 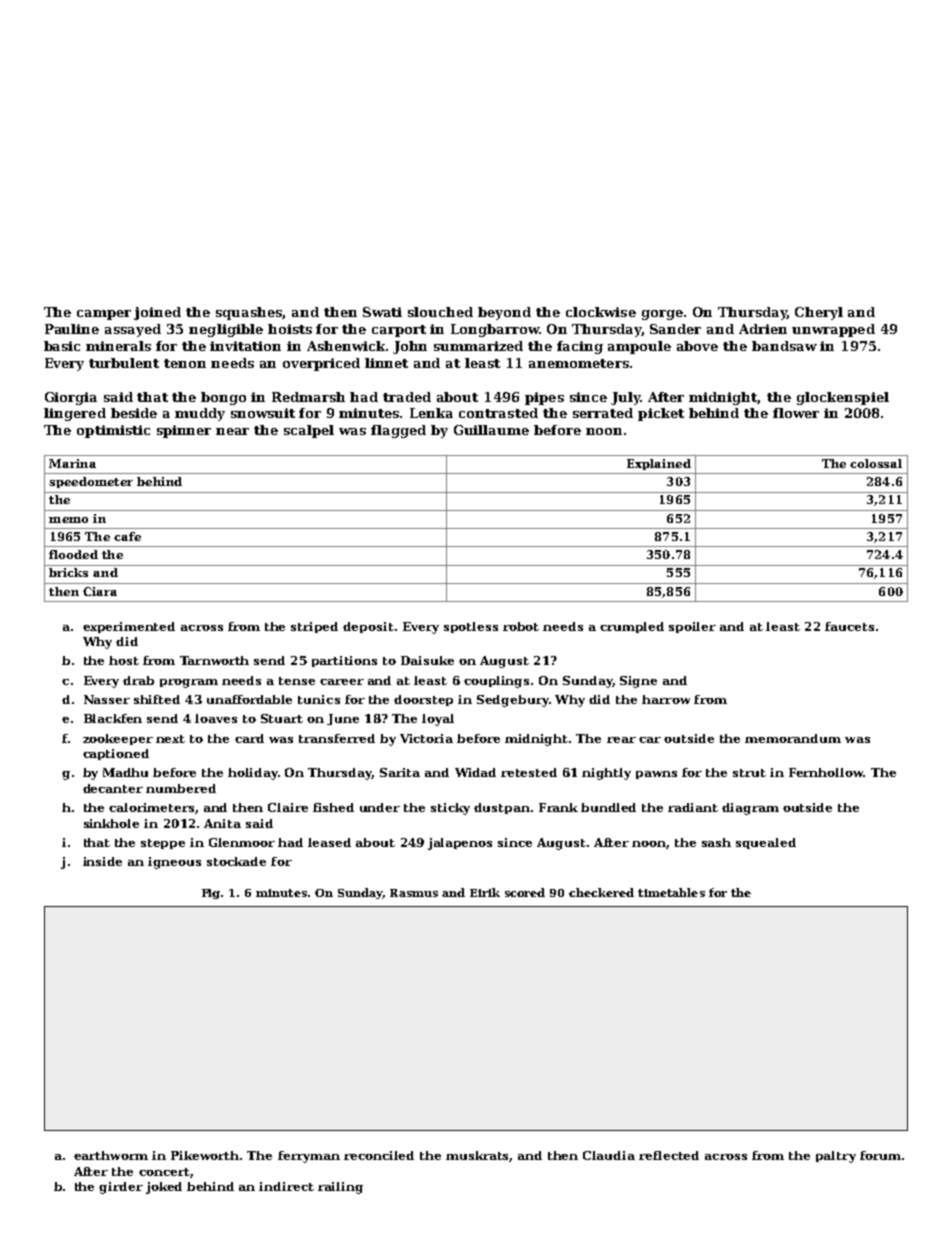 I want to click on Lenka, so click(x=431, y=413).
